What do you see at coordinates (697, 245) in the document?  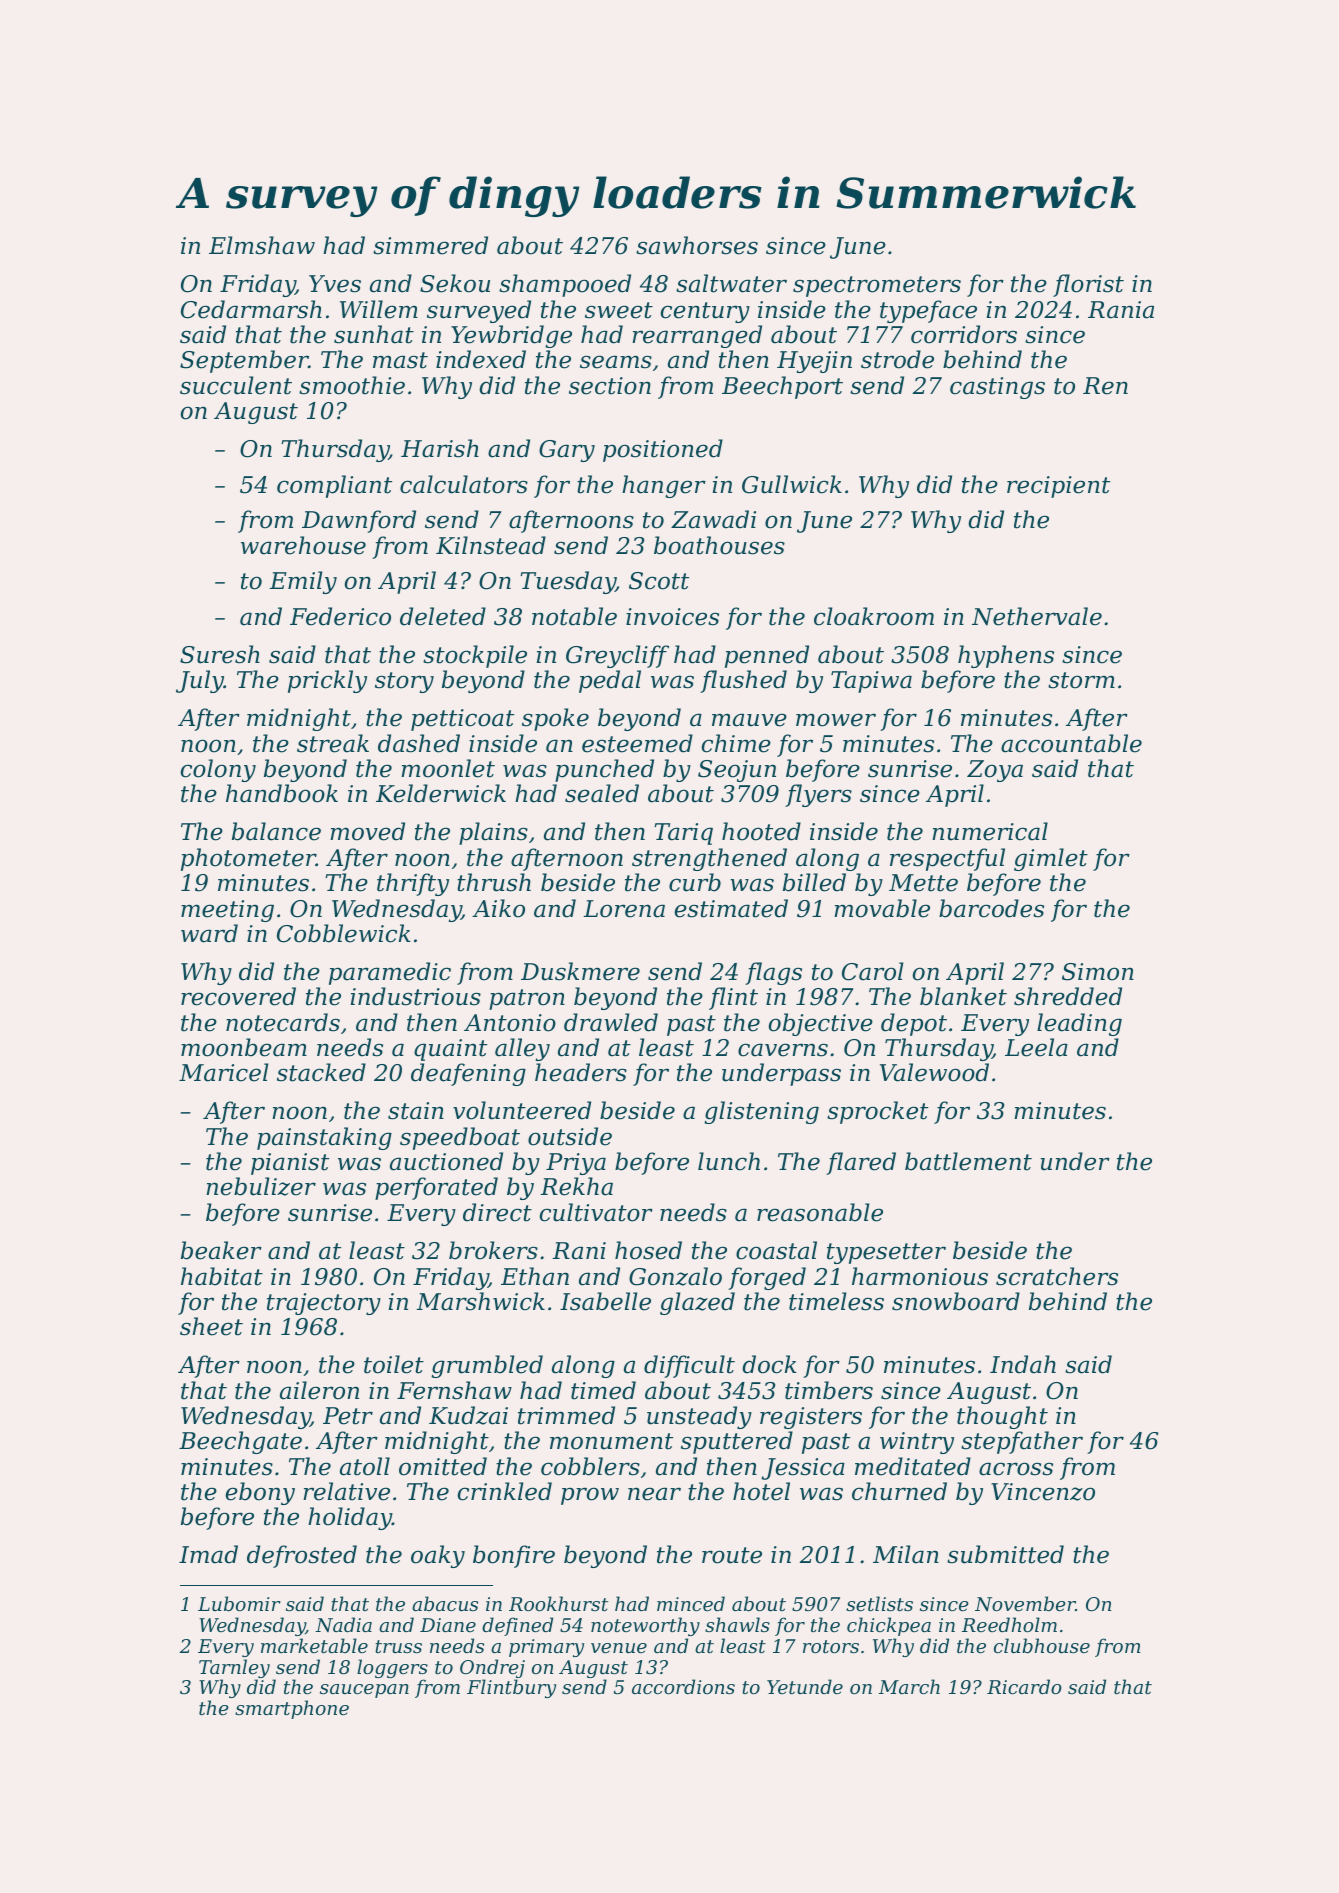 I see `sawhorses` at bounding box center [697, 245].
